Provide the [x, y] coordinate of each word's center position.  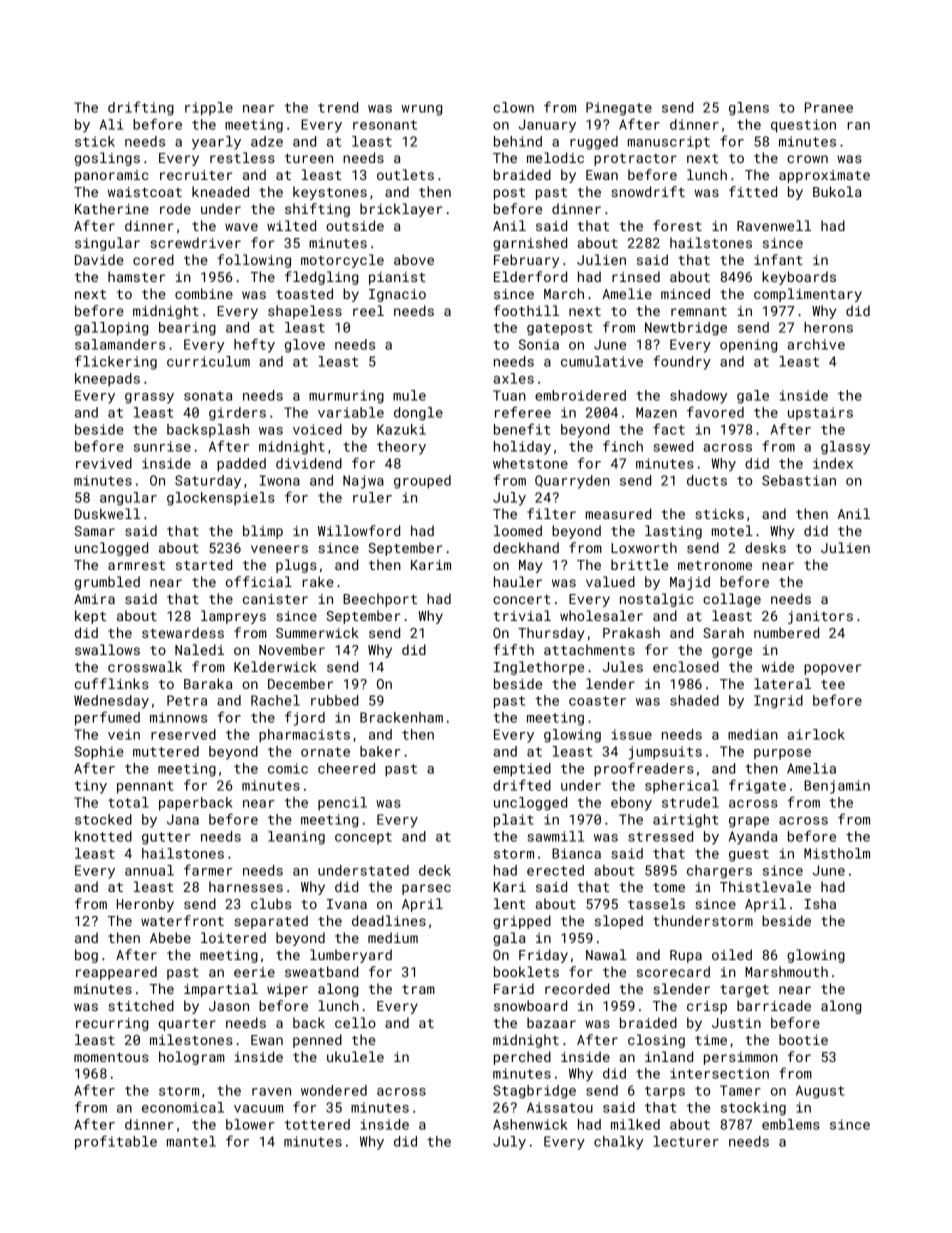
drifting [141, 108]
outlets [405, 174]
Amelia [811, 768]
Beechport [380, 600]
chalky [618, 1143]
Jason [229, 1006]
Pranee [829, 107]
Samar [94, 531]
